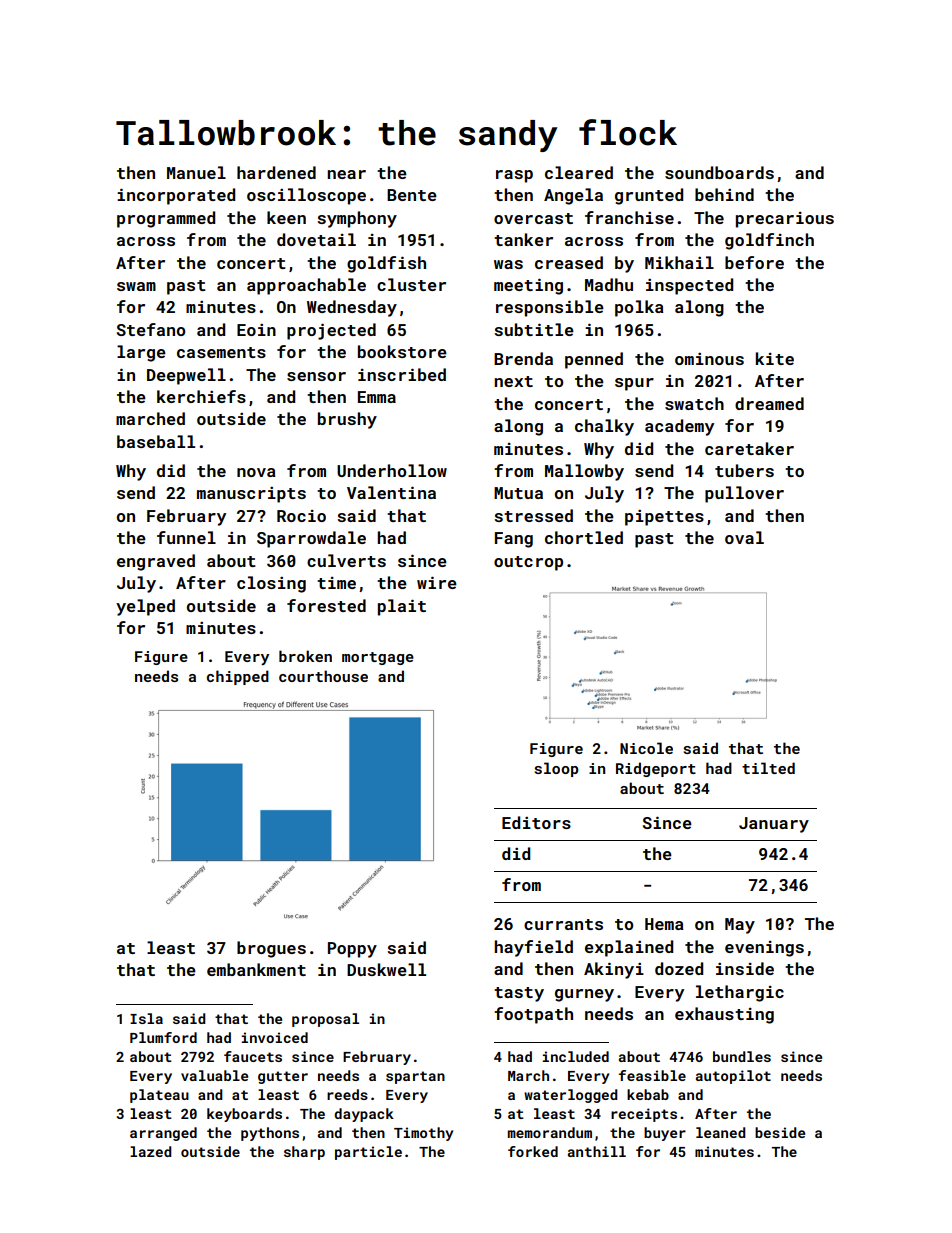 This document has height=1233, width=952. What do you see at coordinates (352, 950) in the document?
I see `Poppy` at bounding box center [352, 950].
